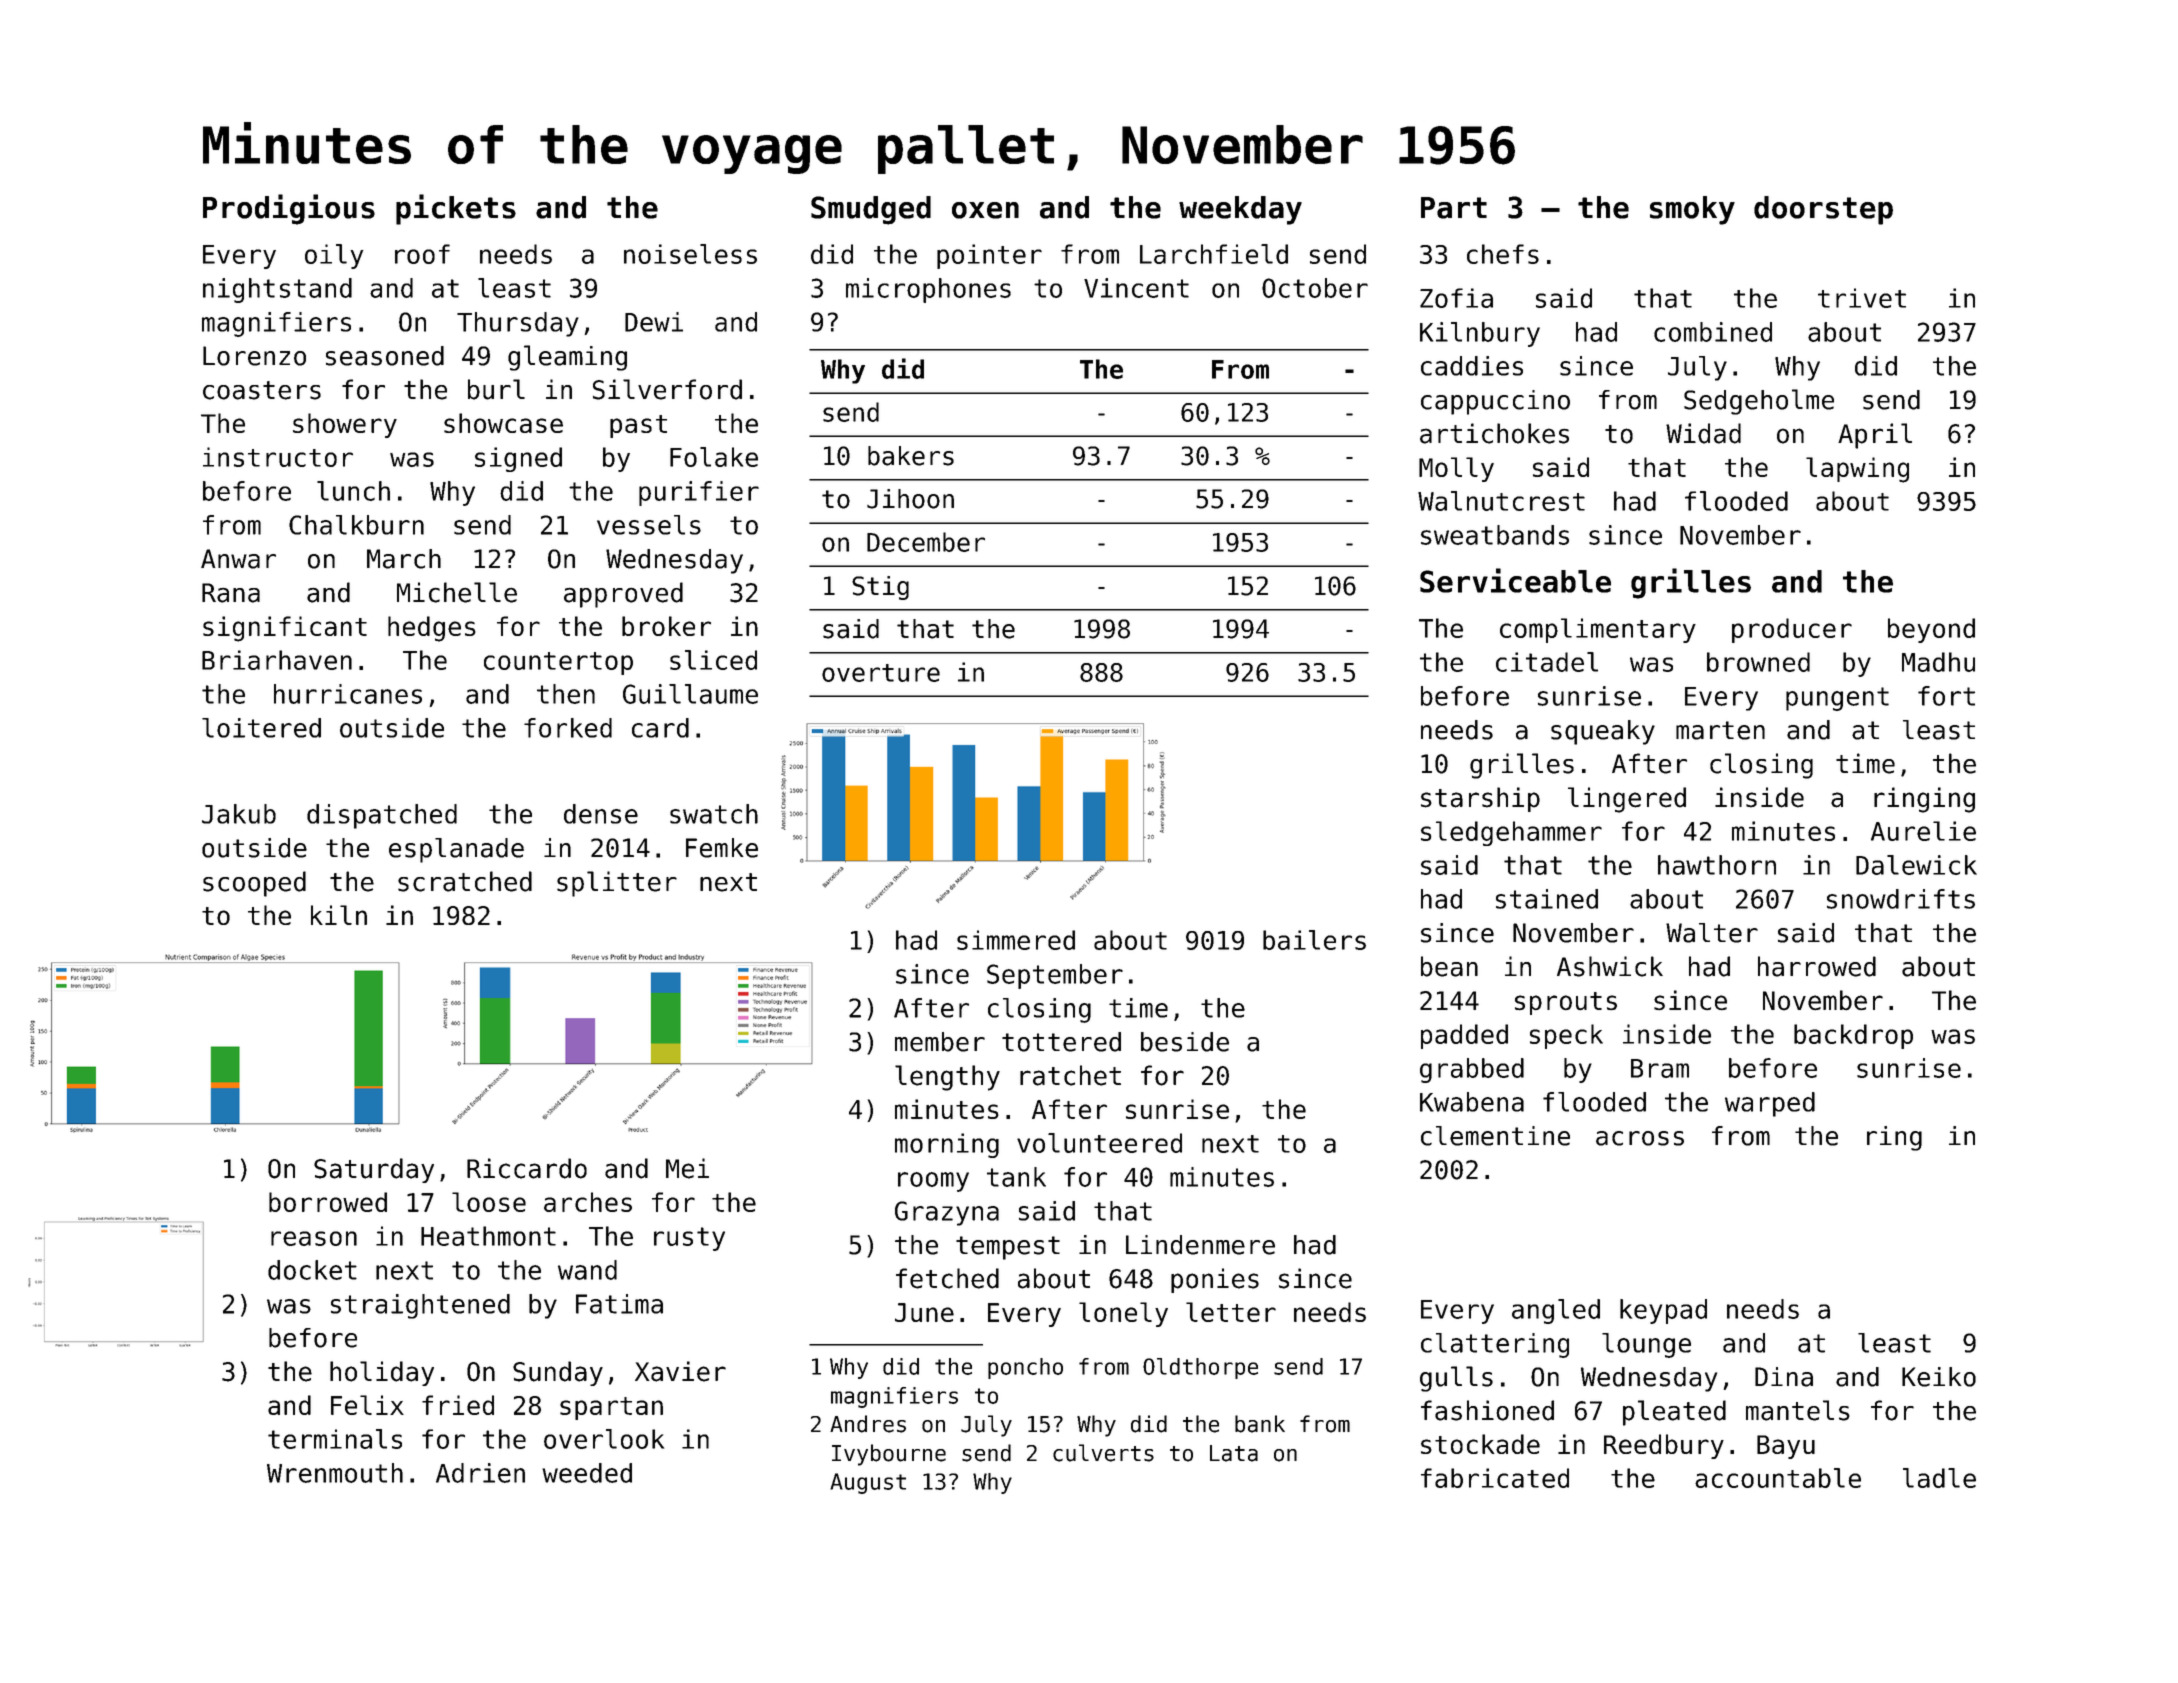 This screenshot has width=2178, height=1683. What do you see at coordinates (1946, 696) in the screenshot?
I see `fort` at bounding box center [1946, 696].
